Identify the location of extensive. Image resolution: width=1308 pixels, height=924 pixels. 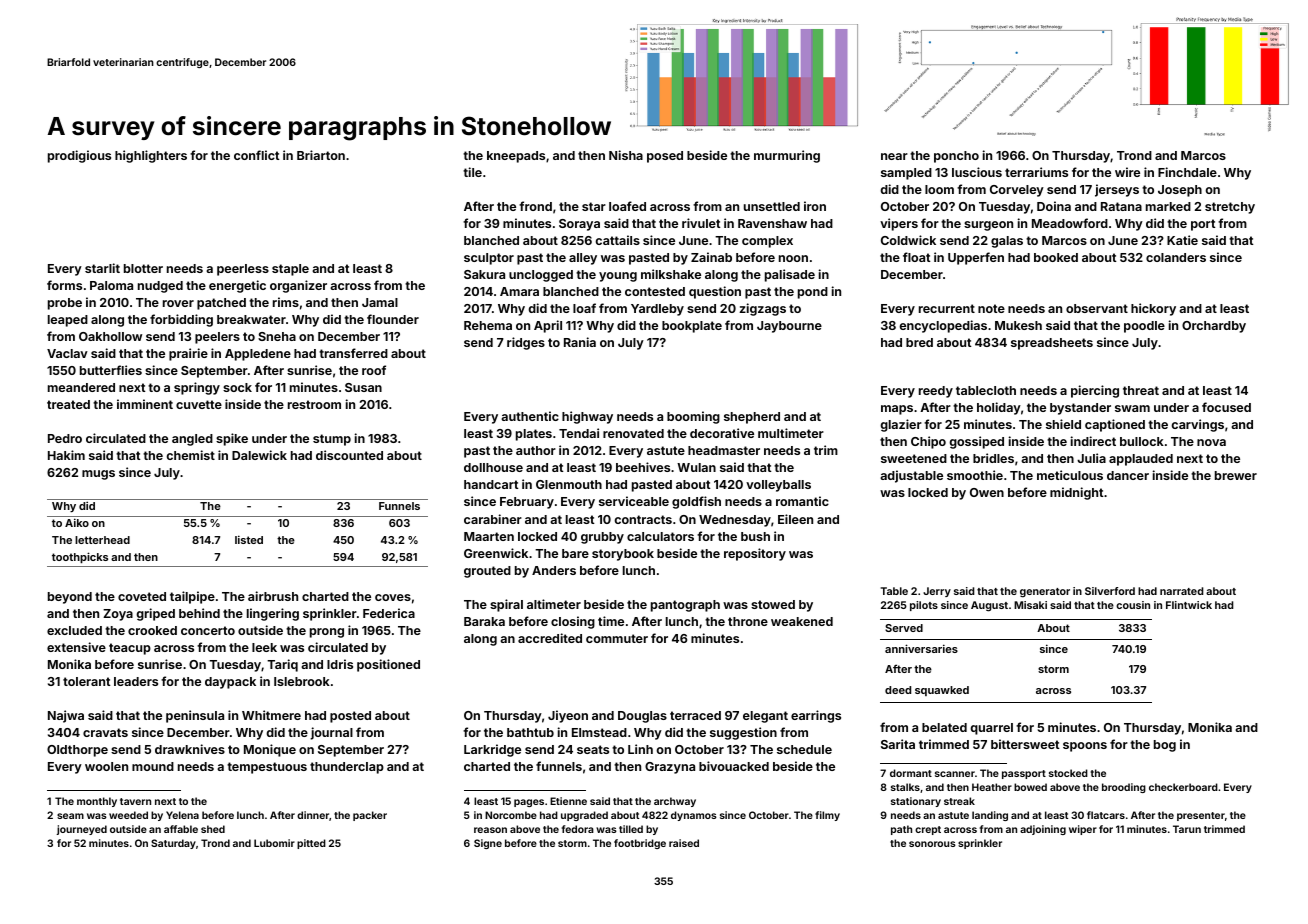
(76, 647).
